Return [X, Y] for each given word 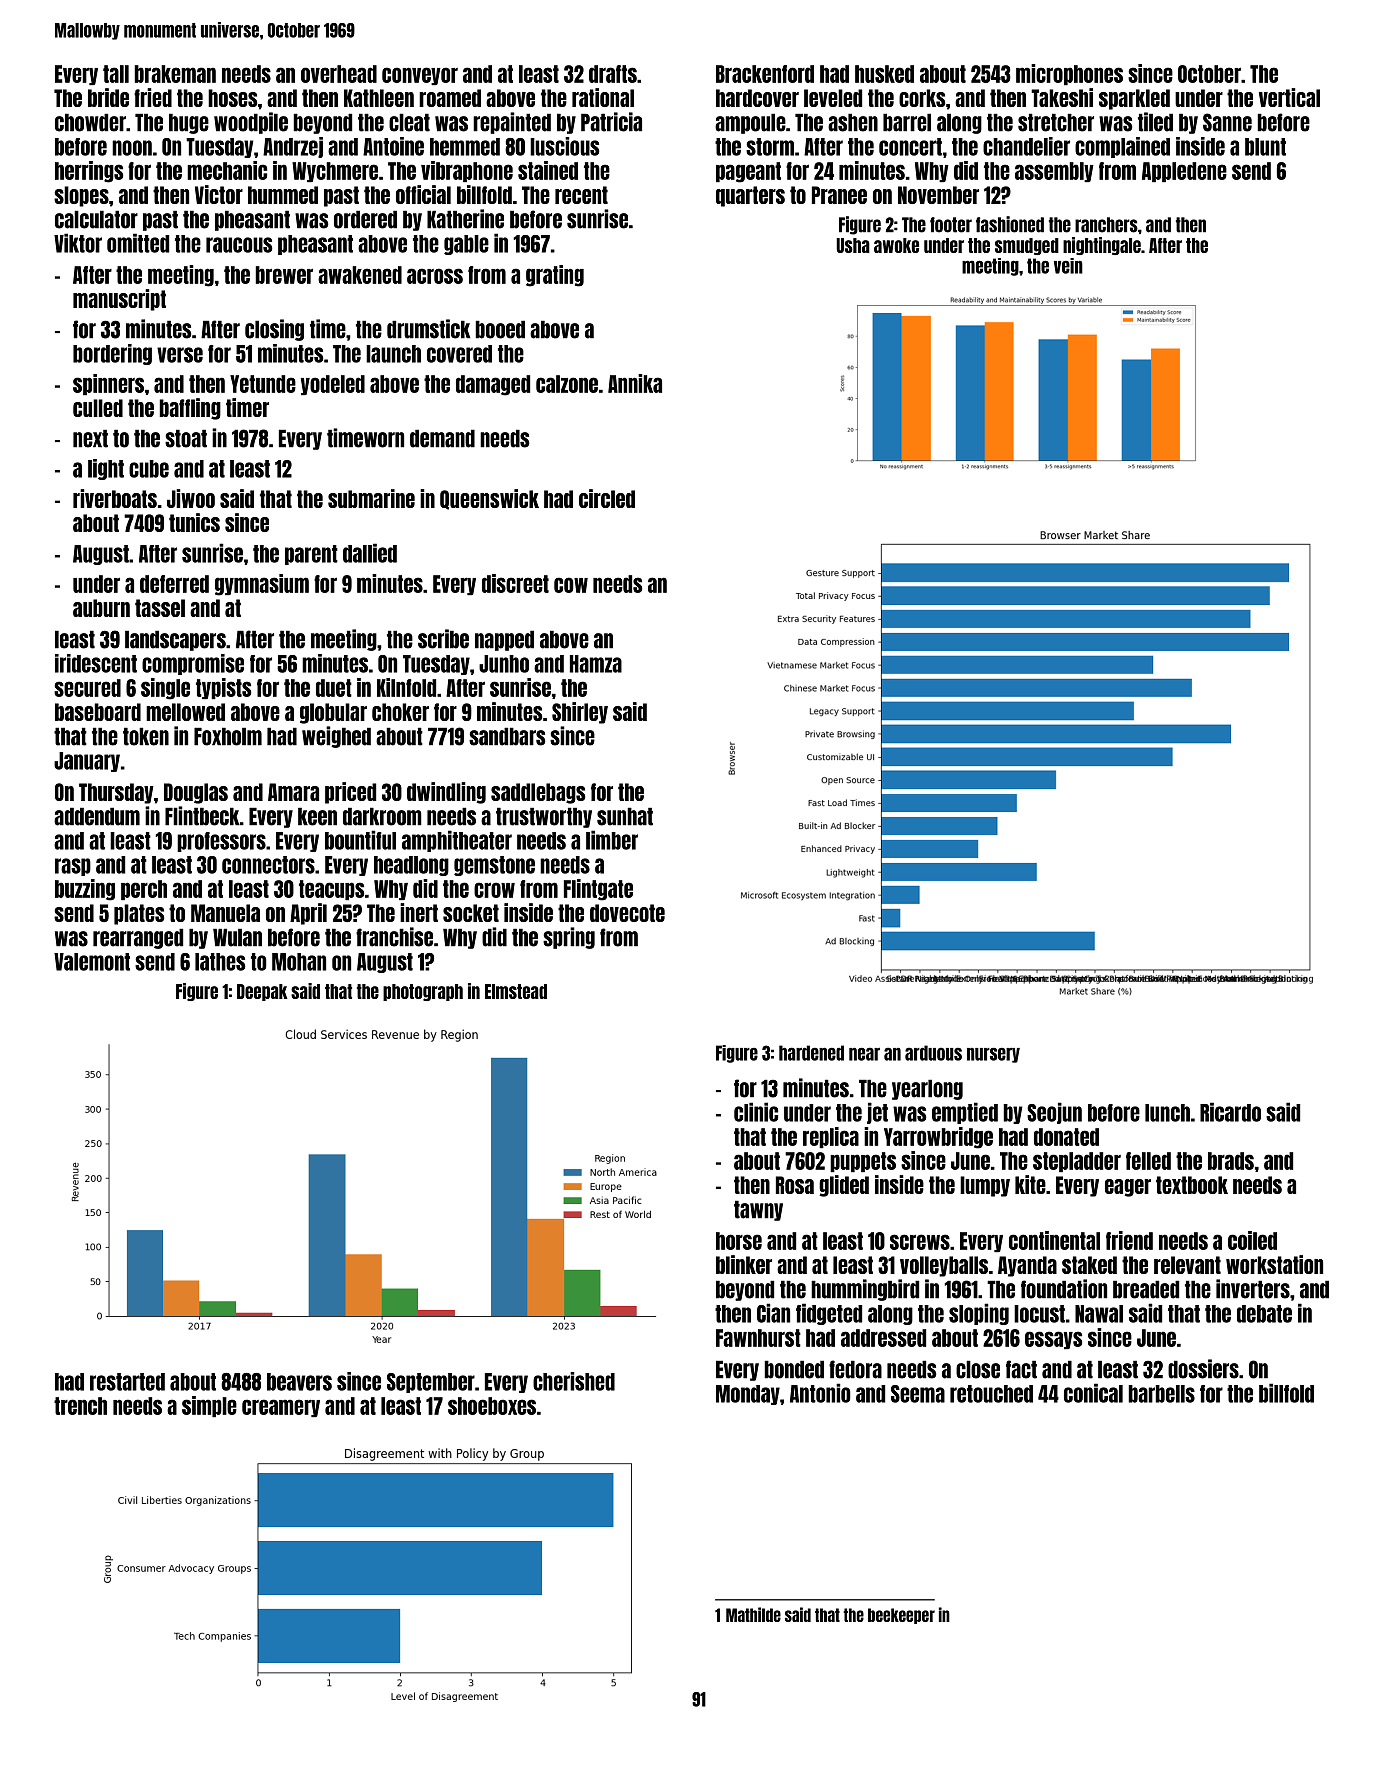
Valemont [92, 962]
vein [1068, 266]
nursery [993, 1055]
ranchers [1106, 225]
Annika [635, 383]
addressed [883, 1338]
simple [209, 1406]
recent [581, 195]
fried [153, 97]
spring [569, 938]
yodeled [333, 385]
